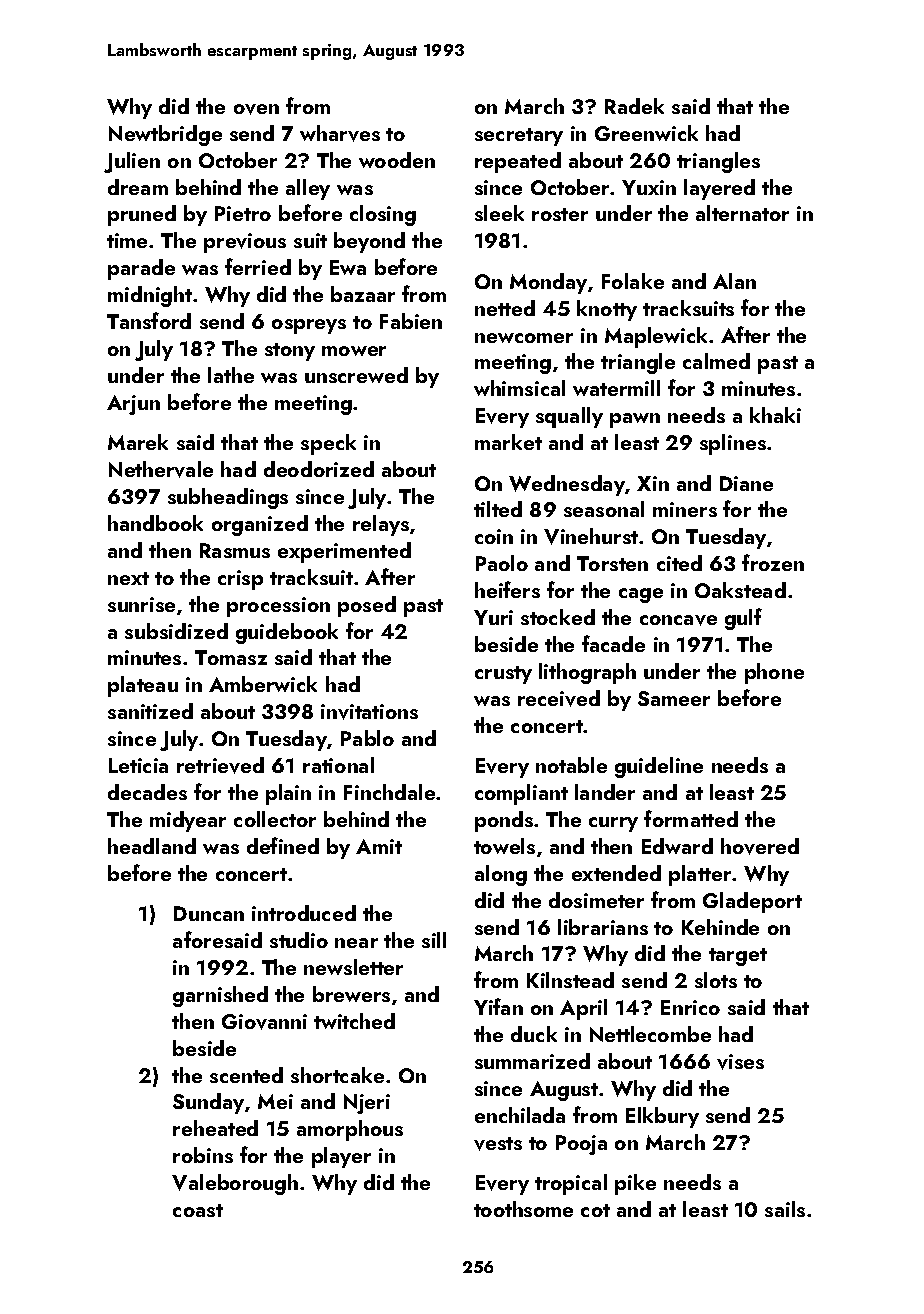 This screenshot has height=1314, width=924. Describe the element at coordinates (519, 137) in the screenshot. I see `secretary` at that location.
